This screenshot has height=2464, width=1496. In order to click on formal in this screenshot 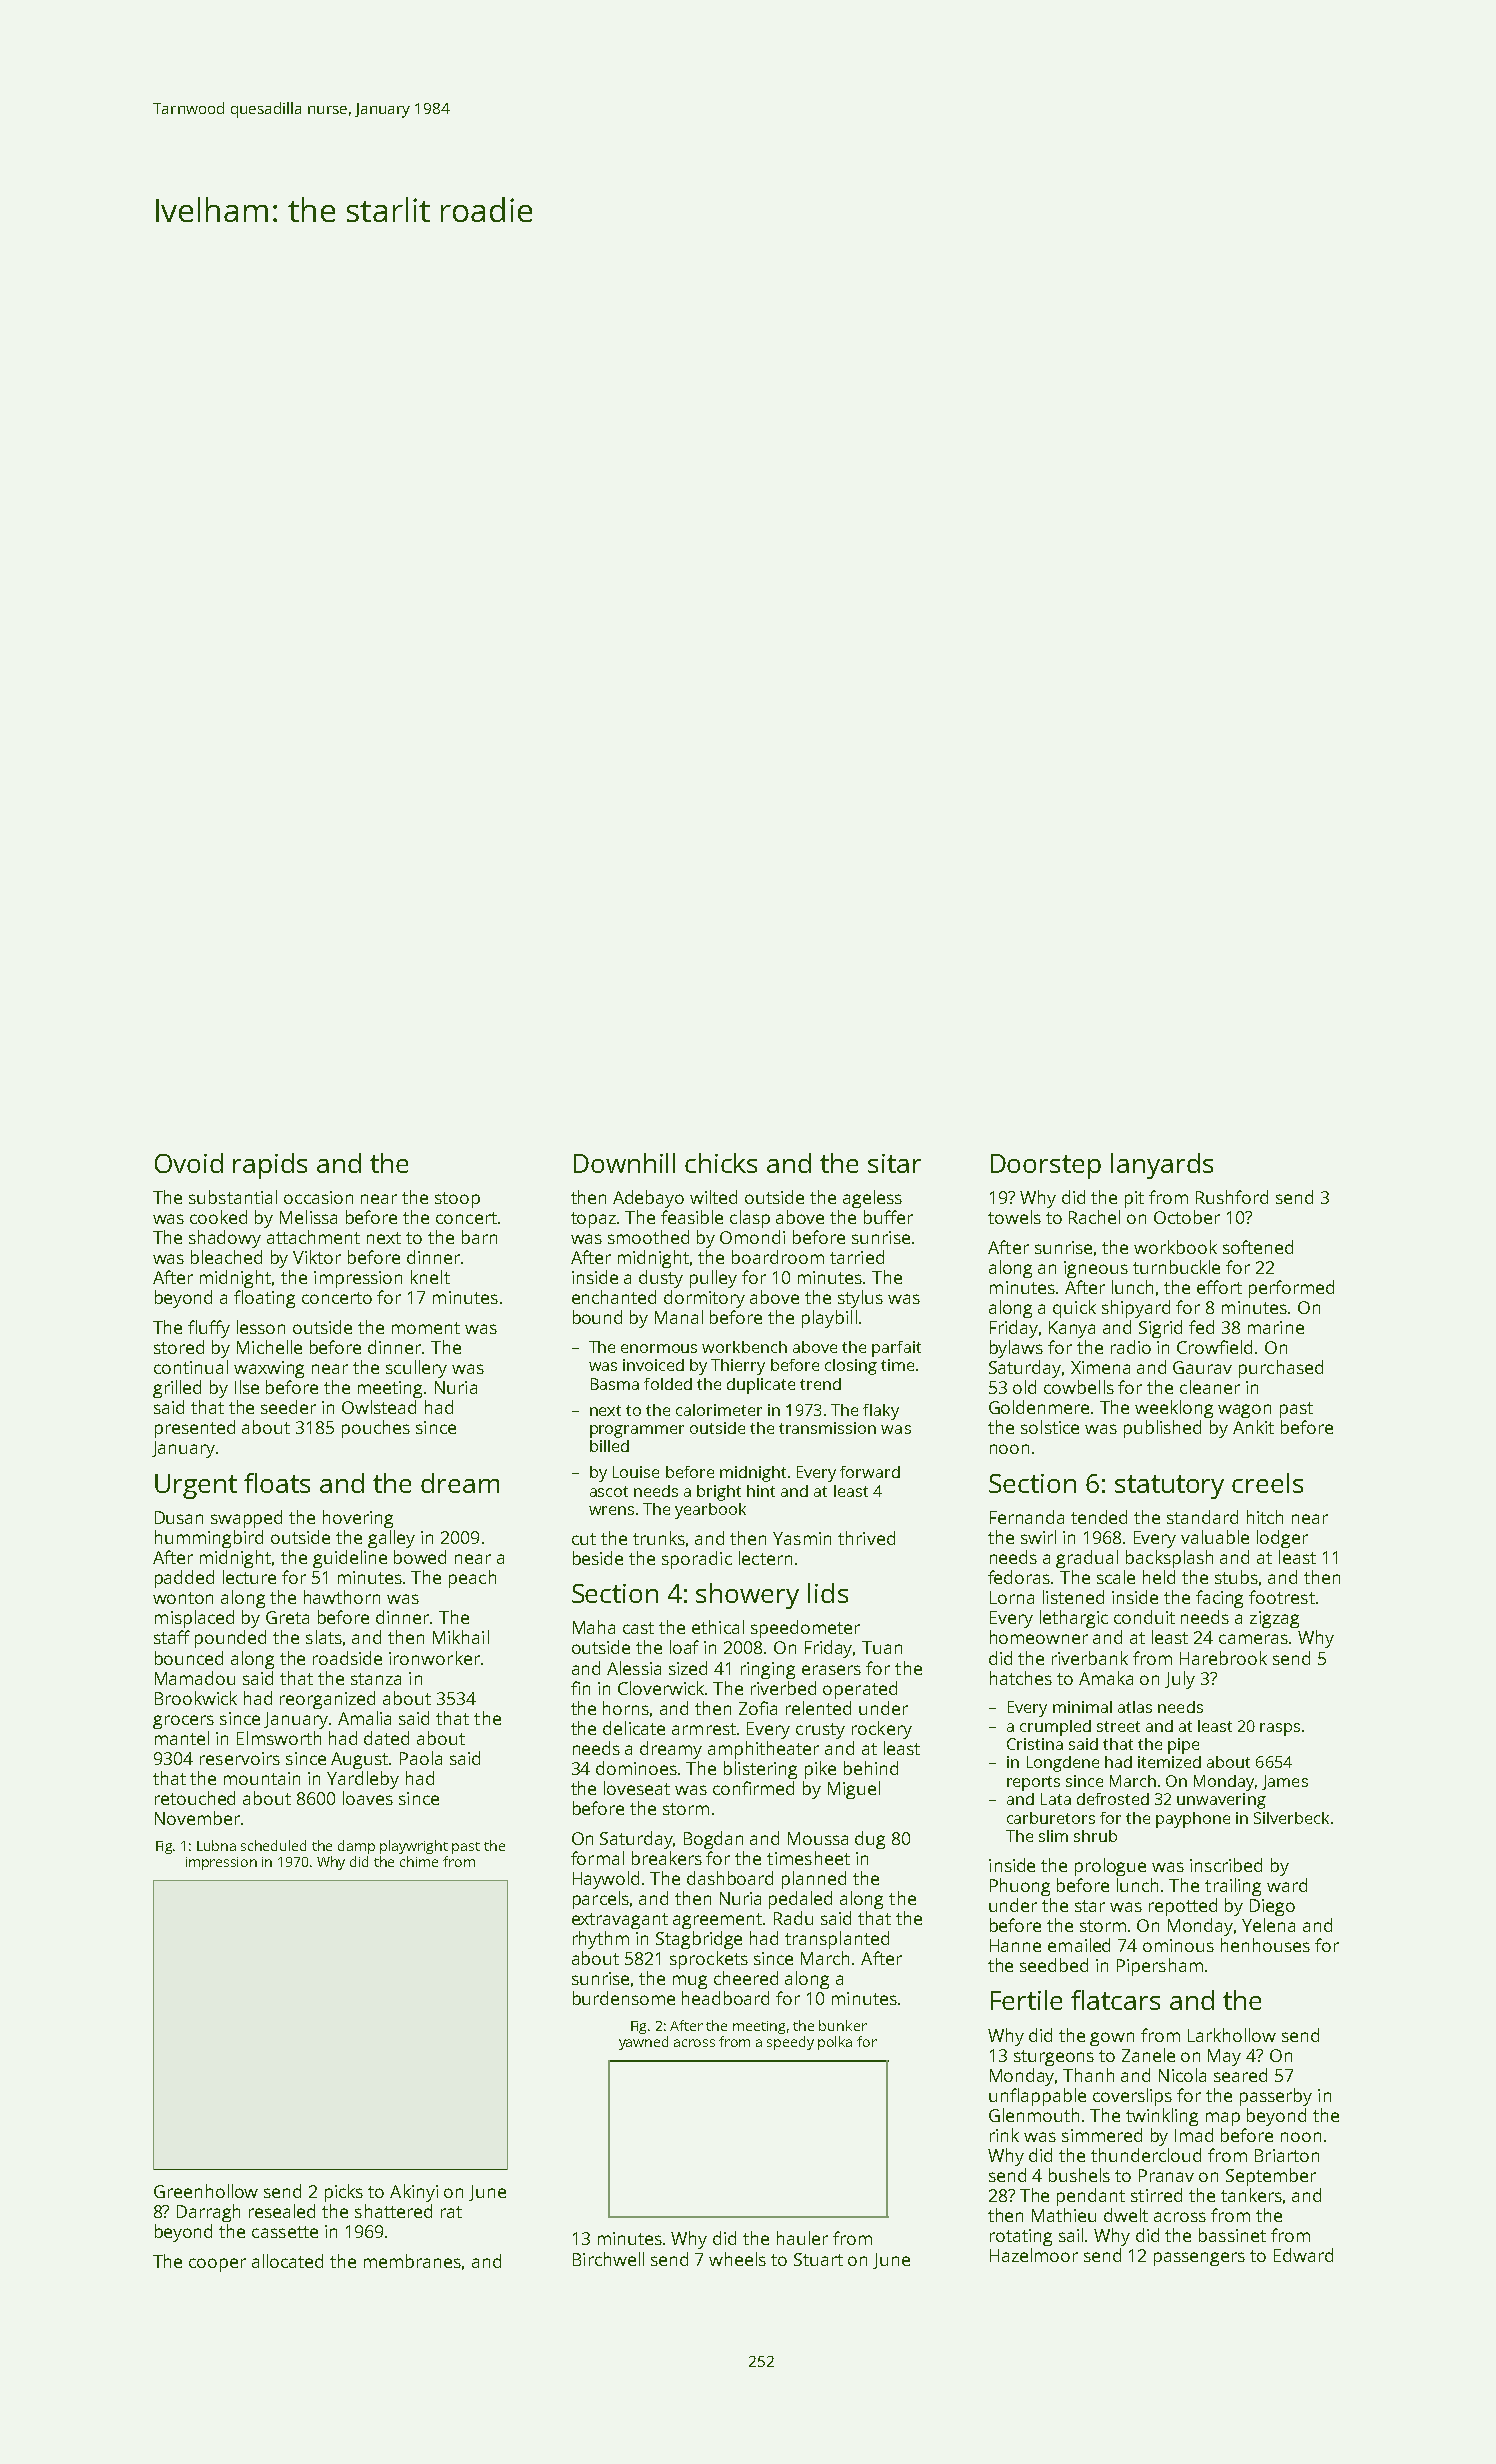, I will do `click(597, 1858)`.
